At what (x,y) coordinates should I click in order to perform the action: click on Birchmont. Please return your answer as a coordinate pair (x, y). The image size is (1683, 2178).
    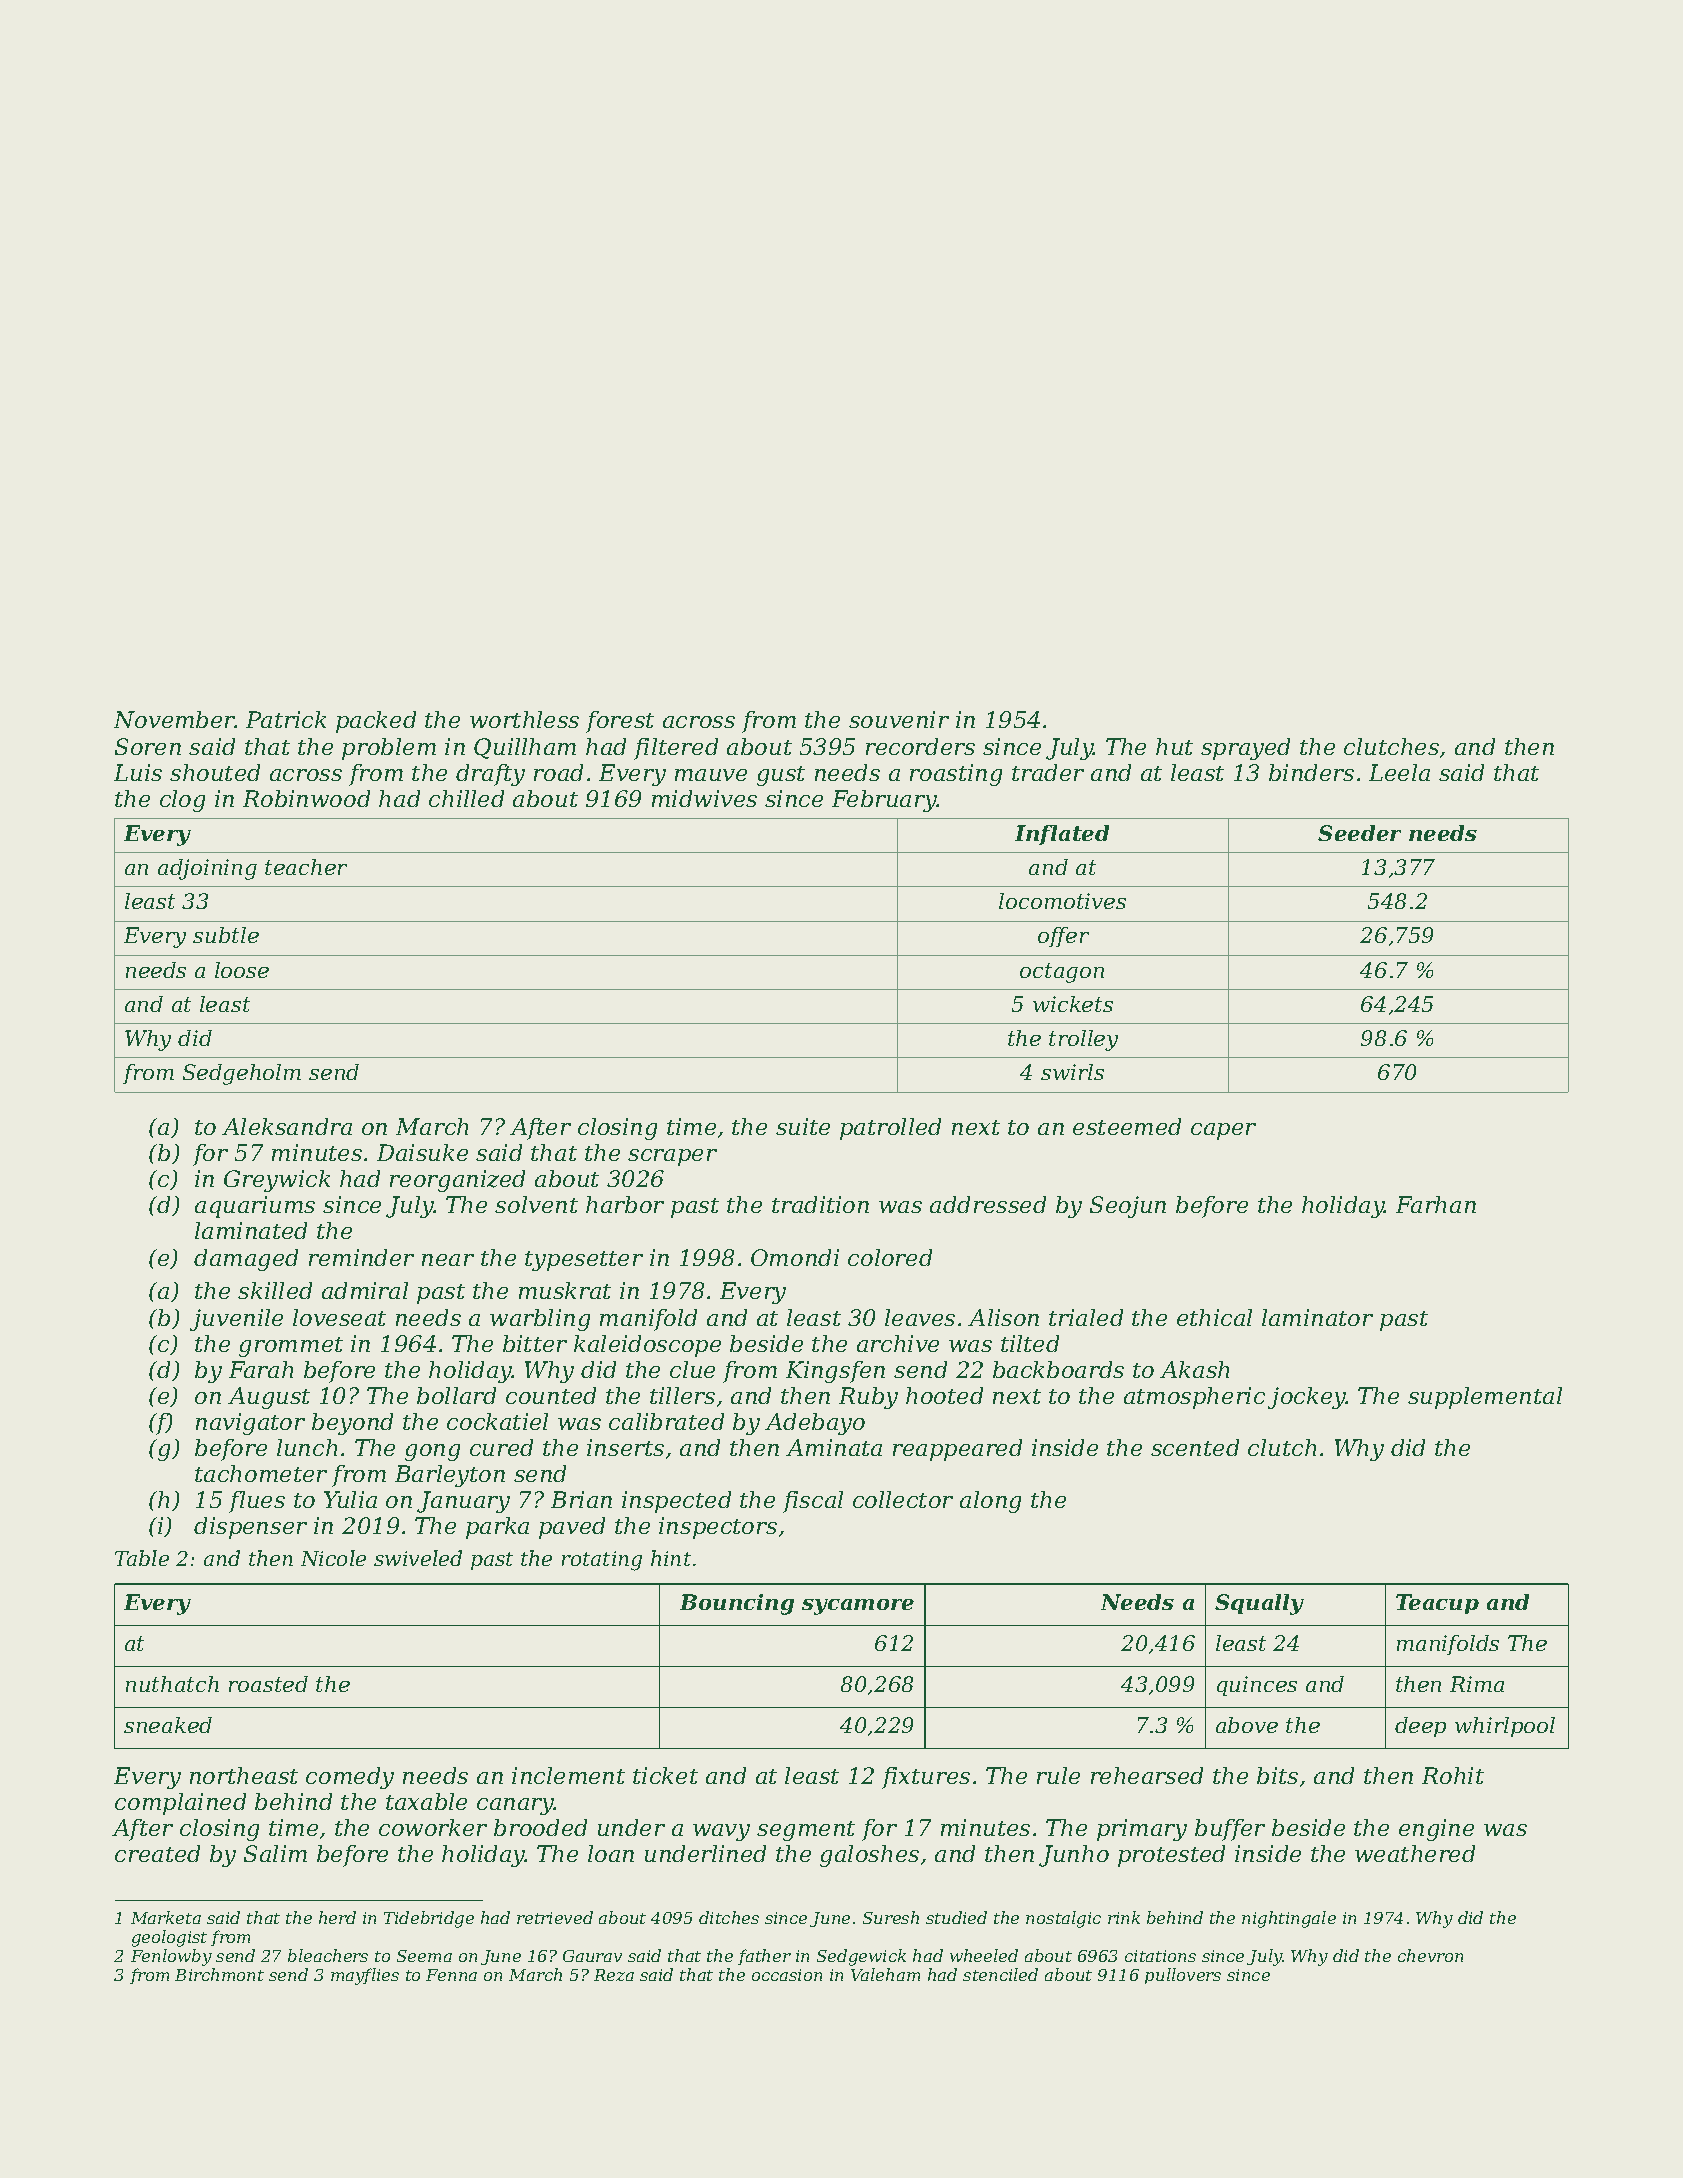
    Looking at the image, I should click on (219, 1974).
